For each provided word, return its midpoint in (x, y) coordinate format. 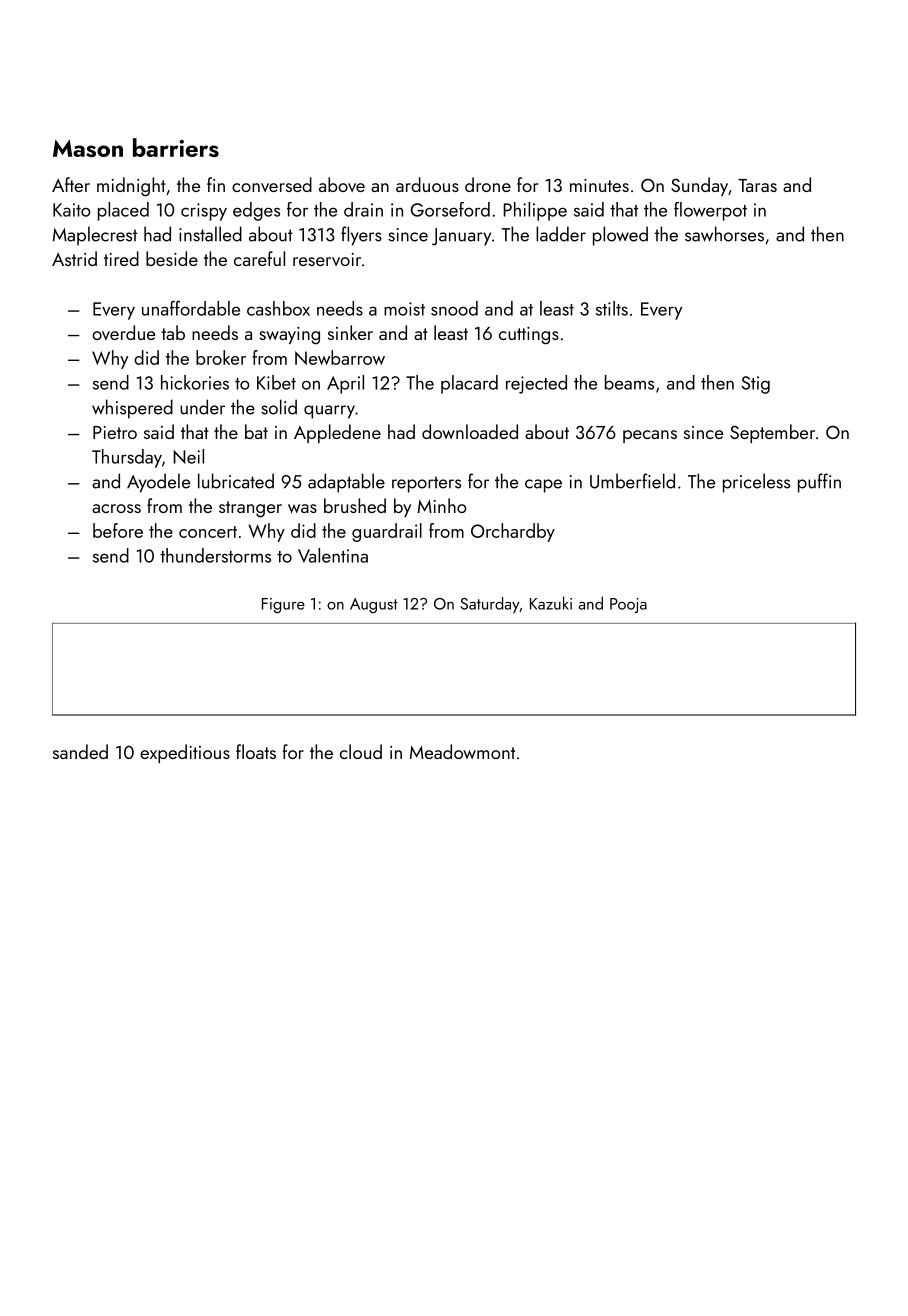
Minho (442, 505)
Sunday (699, 186)
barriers (176, 147)
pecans (650, 436)
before (118, 530)
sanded (80, 751)
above (342, 184)
